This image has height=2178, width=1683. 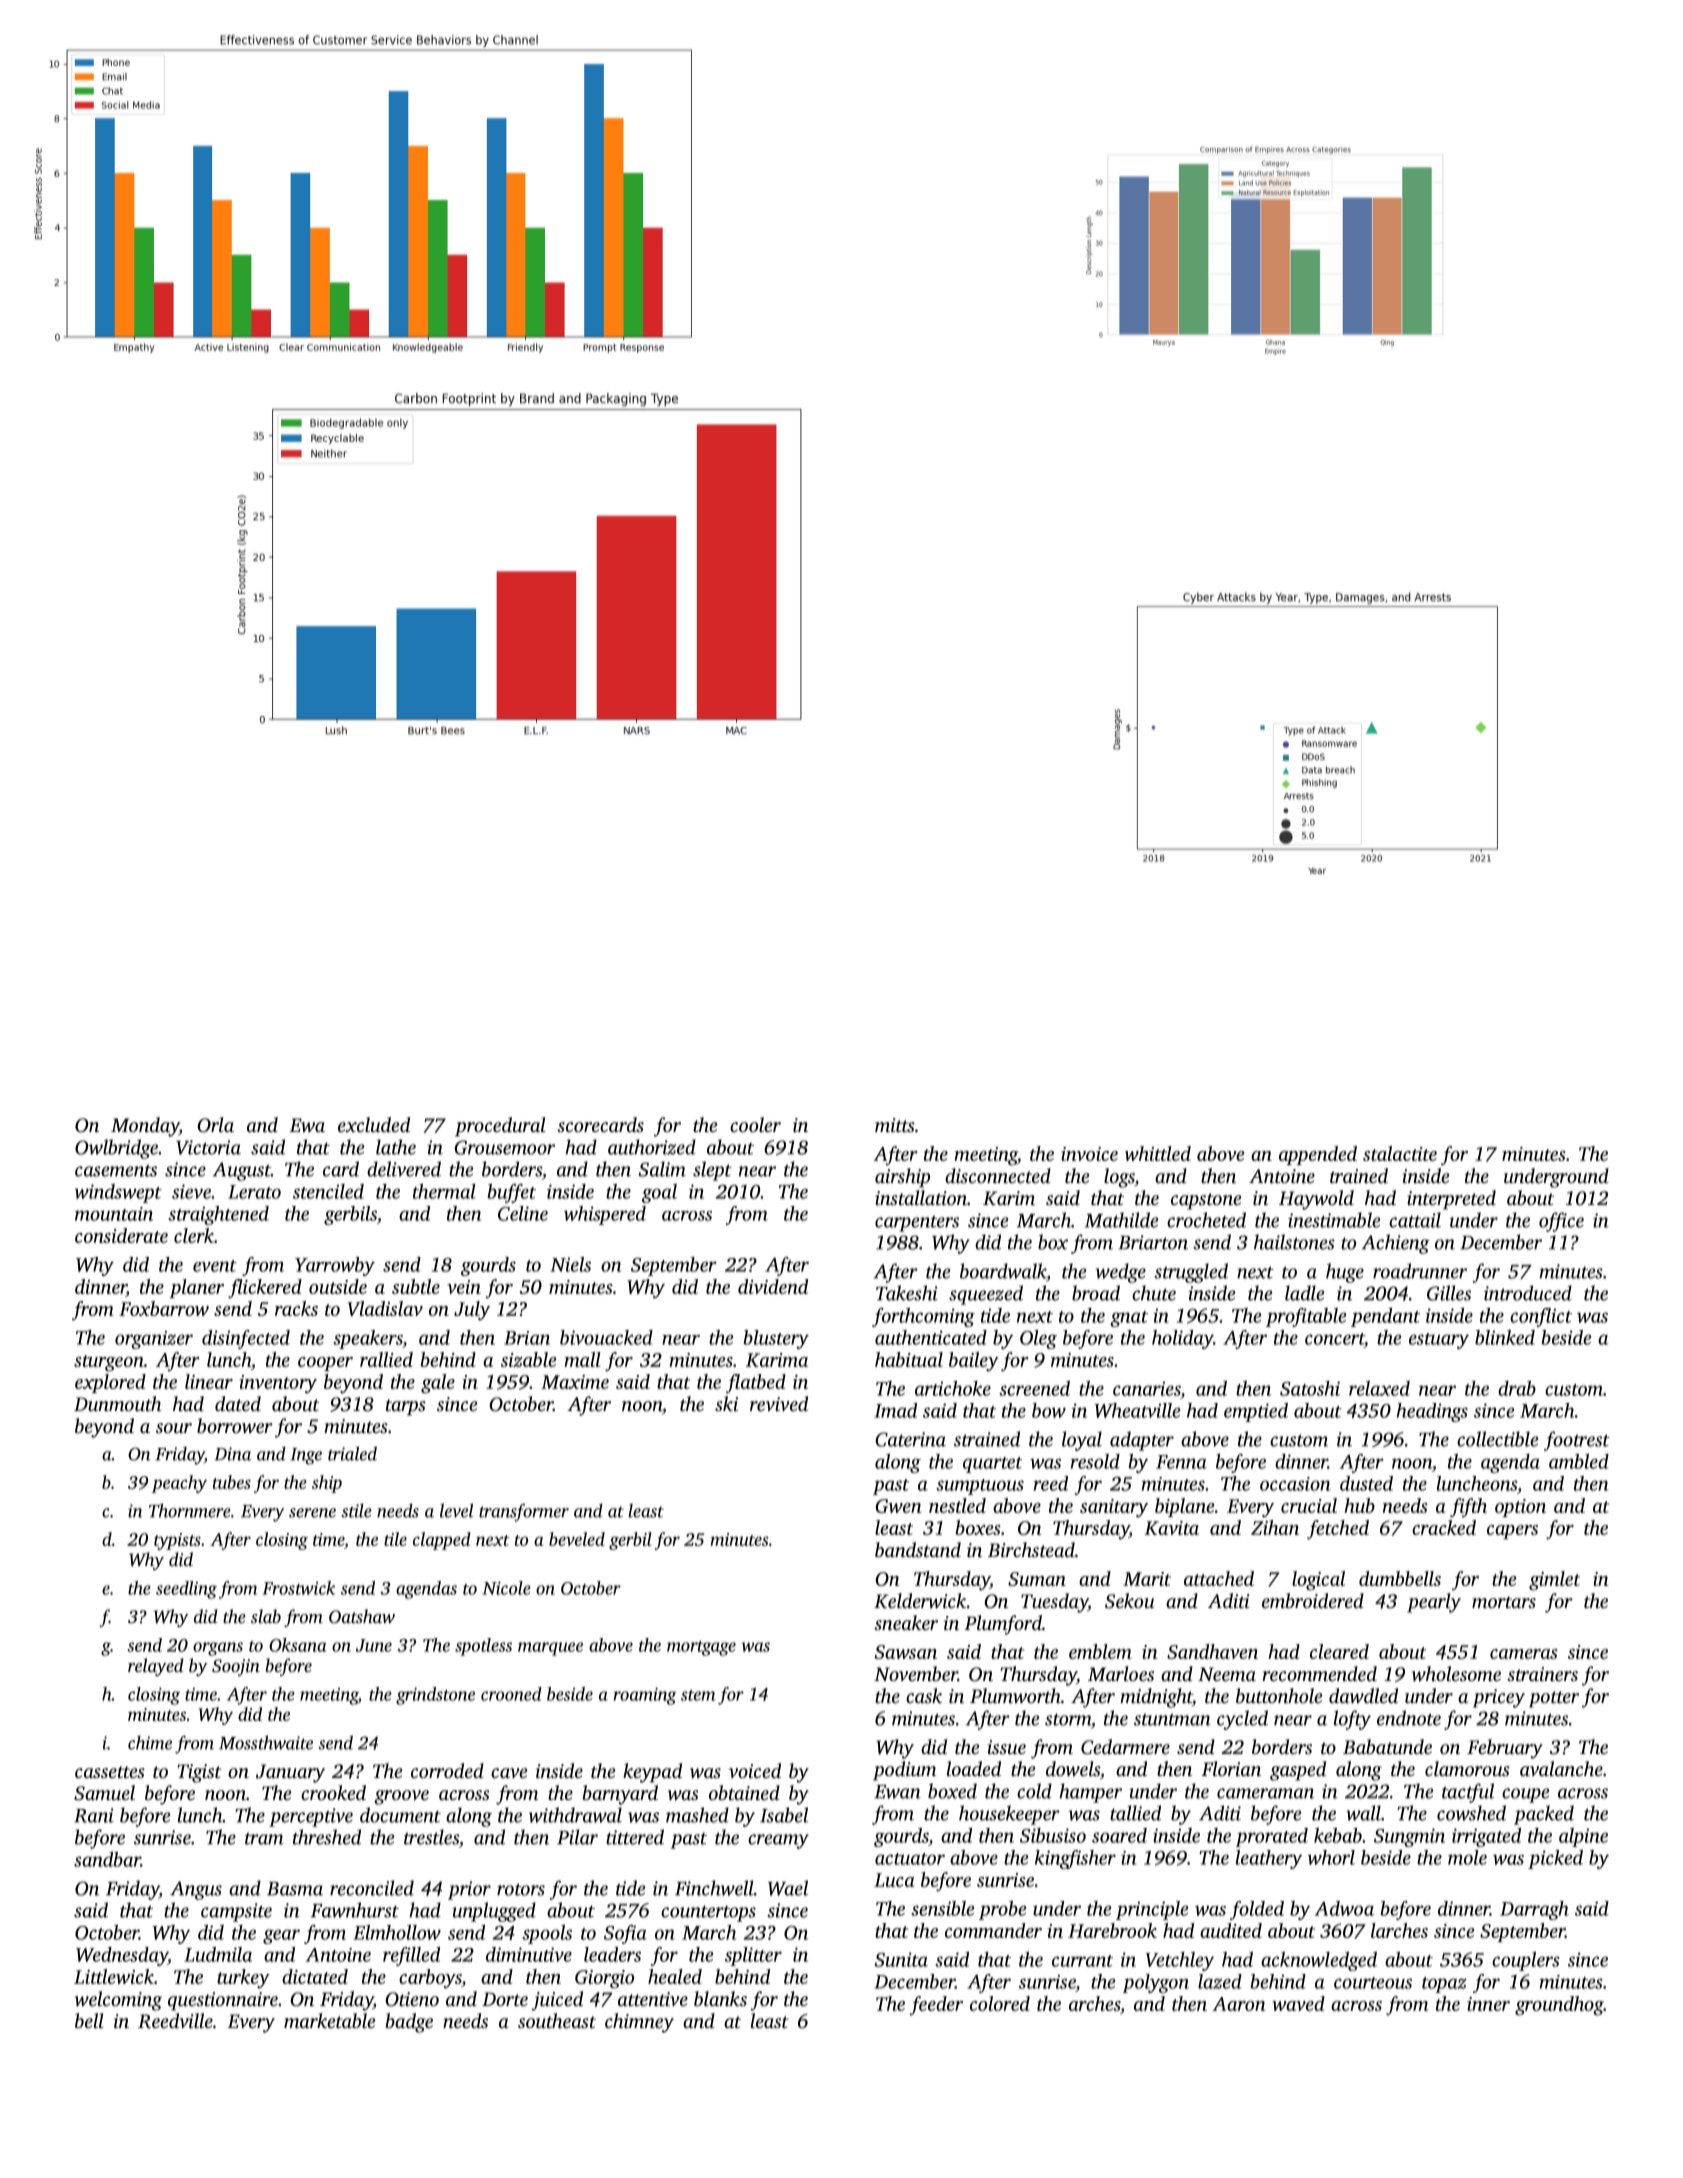 I want to click on hailstones, so click(x=1294, y=1242).
